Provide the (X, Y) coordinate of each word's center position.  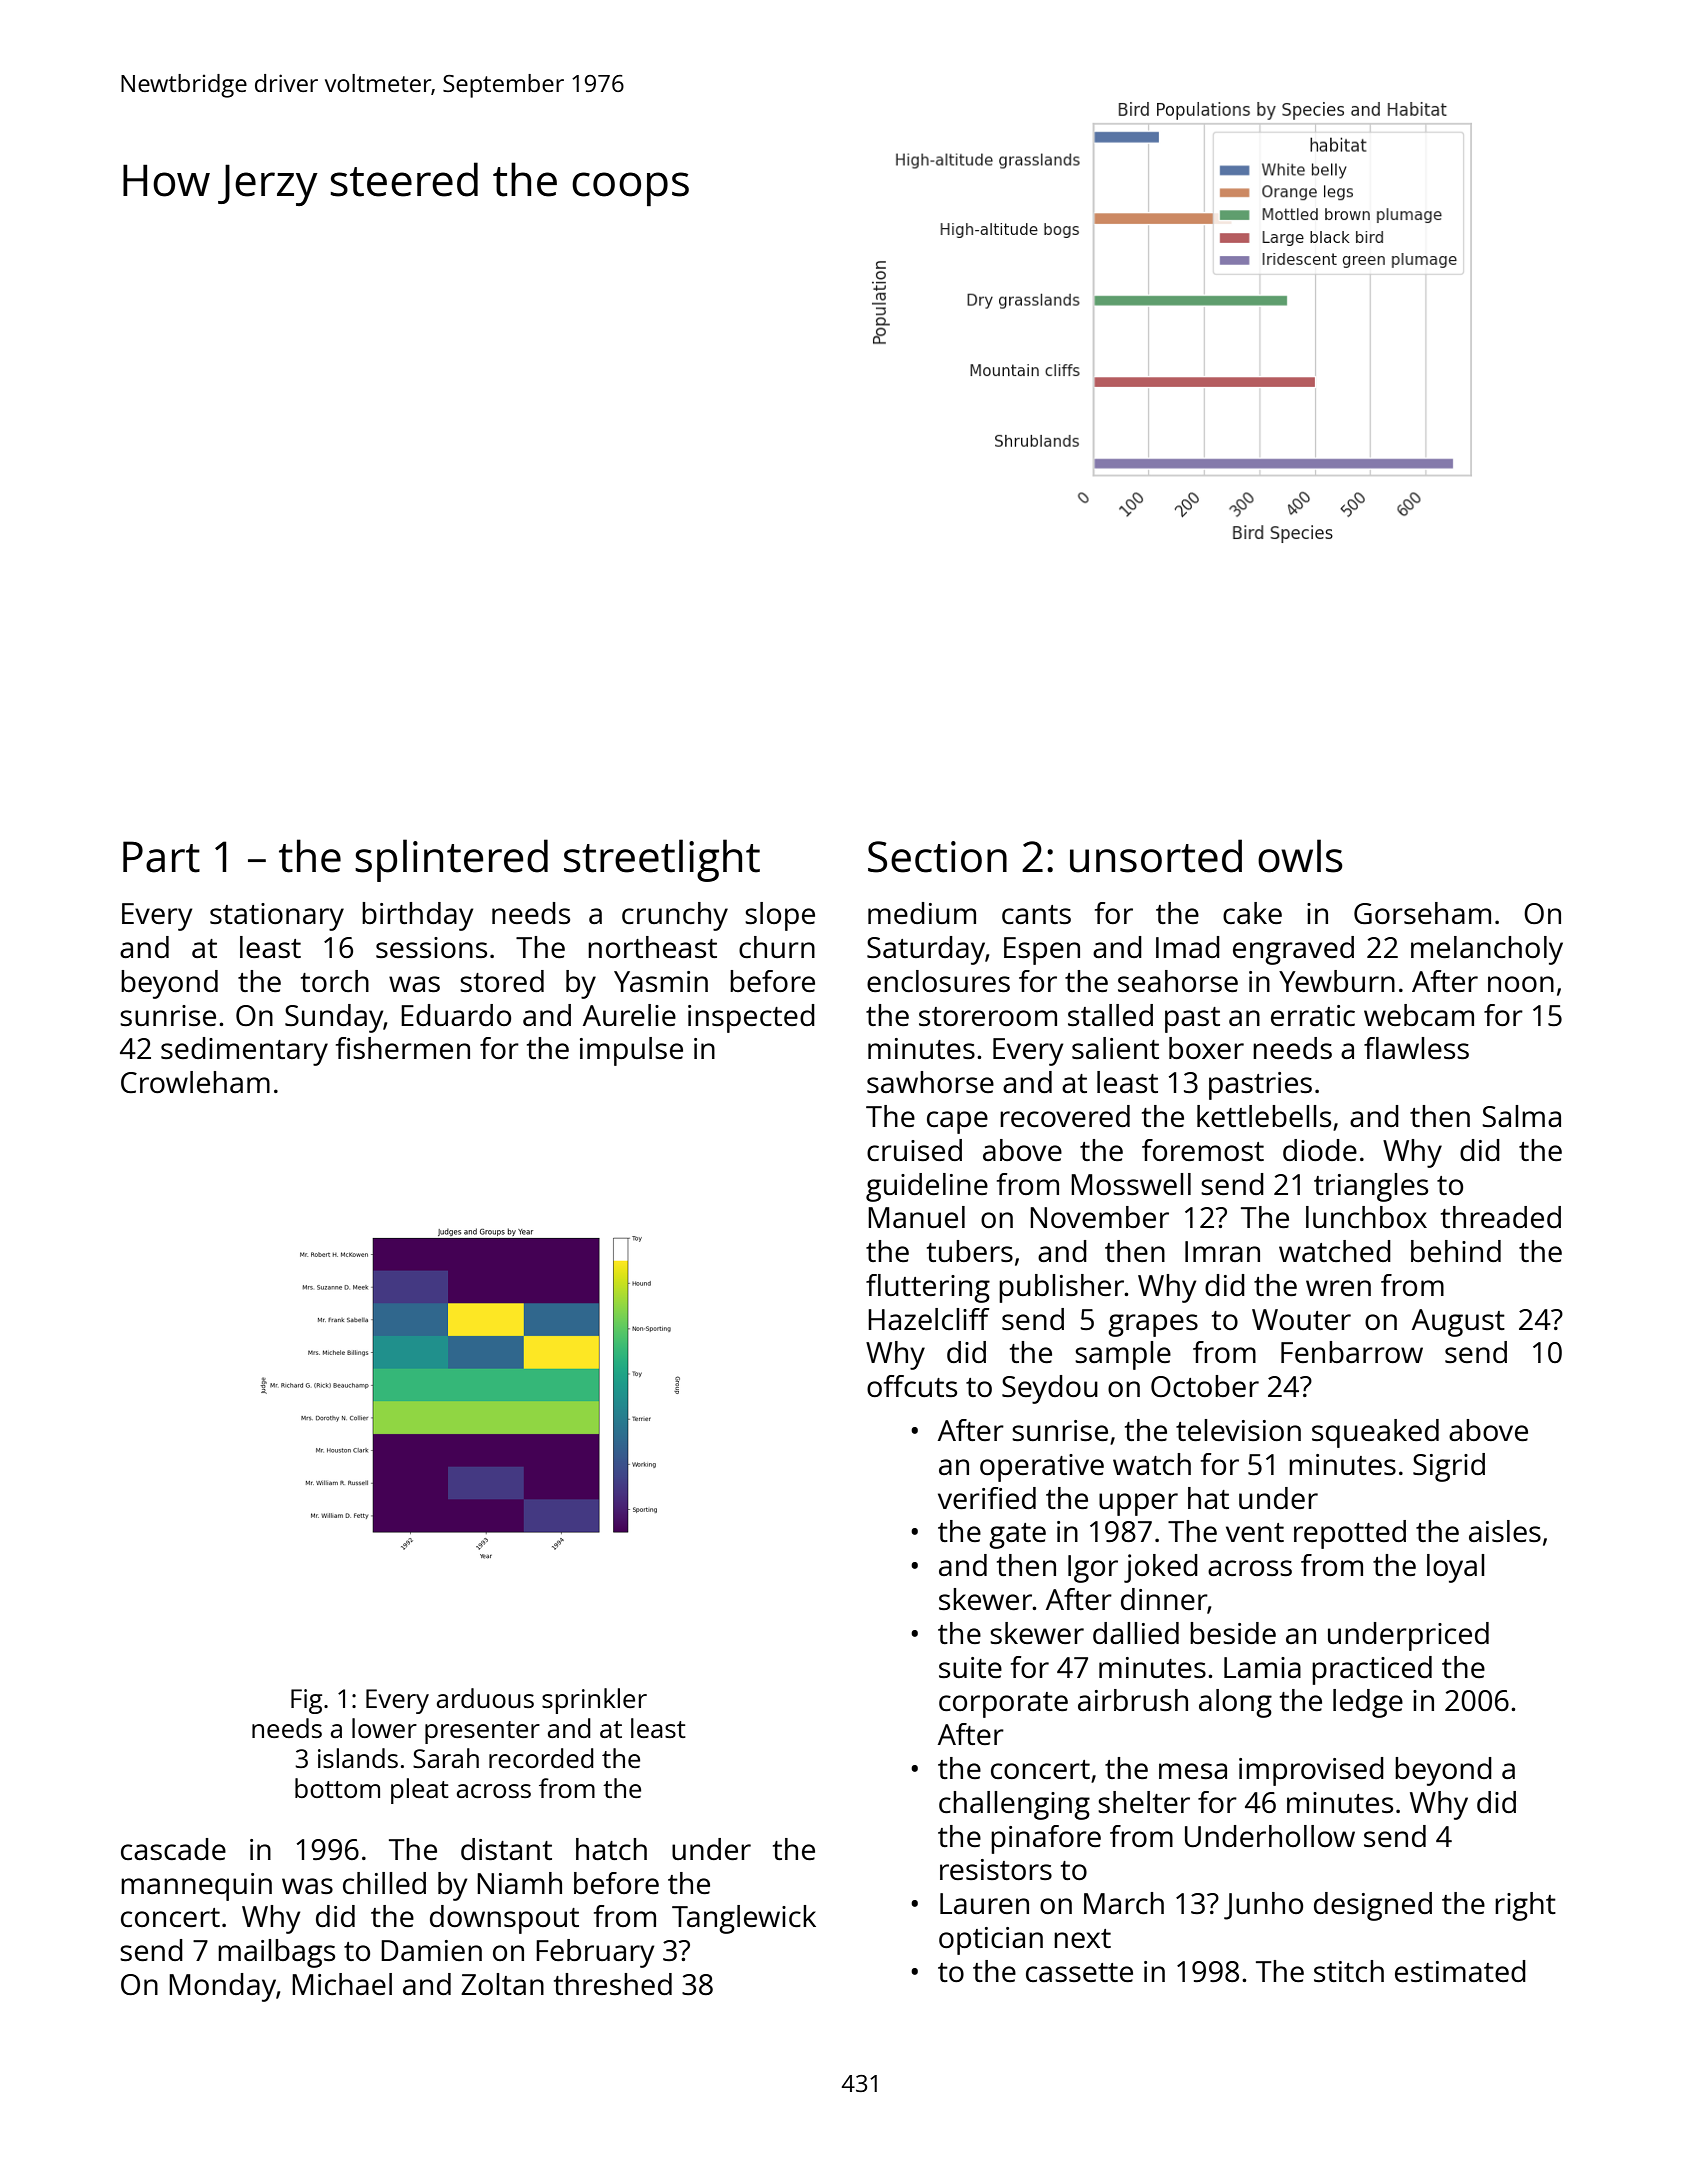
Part (161, 857)
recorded (541, 1758)
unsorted (1156, 856)
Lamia (1262, 1667)
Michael (342, 1984)
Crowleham (195, 1082)
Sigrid (1449, 1467)
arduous (485, 1698)
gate (1017, 1536)
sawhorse (930, 1082)
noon (1521, 984)
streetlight (662, 860)
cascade (173, 1849)
